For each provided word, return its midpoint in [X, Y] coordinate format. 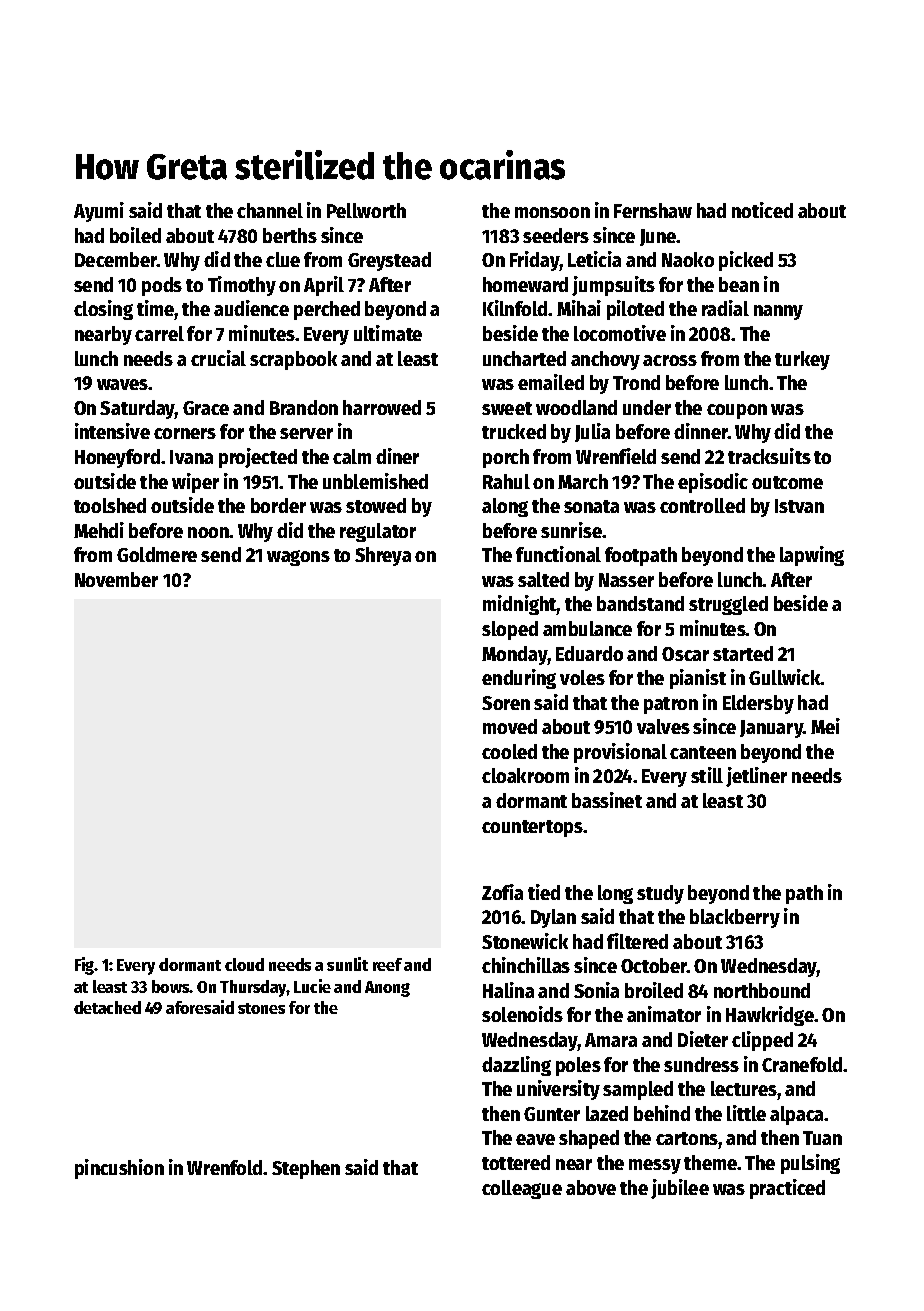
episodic [713, 483]
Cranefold [802, 1064]
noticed [762, 210]
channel [270, 210]
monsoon [552, 212]
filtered [637, 941]
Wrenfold [225, 1167]
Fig [85, 966]
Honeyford [117, 458]
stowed [376, 505]
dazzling [516, 1066]
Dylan [553, 918]
